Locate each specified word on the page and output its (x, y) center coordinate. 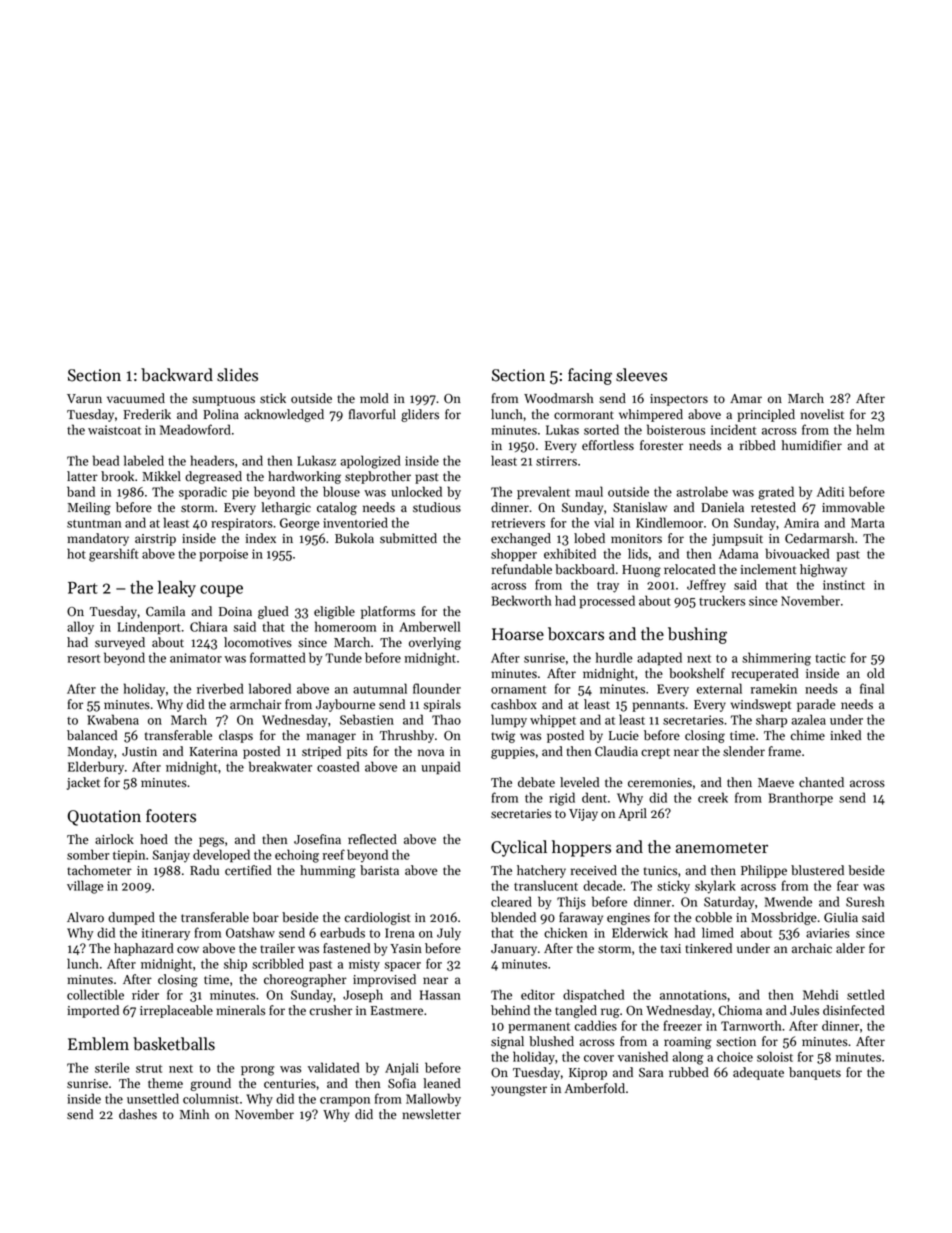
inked (845, 735)
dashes (138, 1114)
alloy (80, 628)
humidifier (812, 445)
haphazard (144, 949)
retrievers (518, 523)
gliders (420, 415)
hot (76, 553)
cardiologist (378, 918)
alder (850, 948)
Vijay (583, 815)
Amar (746, 398)
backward (177, 375)
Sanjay (171, 856)
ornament (518, 690)
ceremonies (660, 783)
